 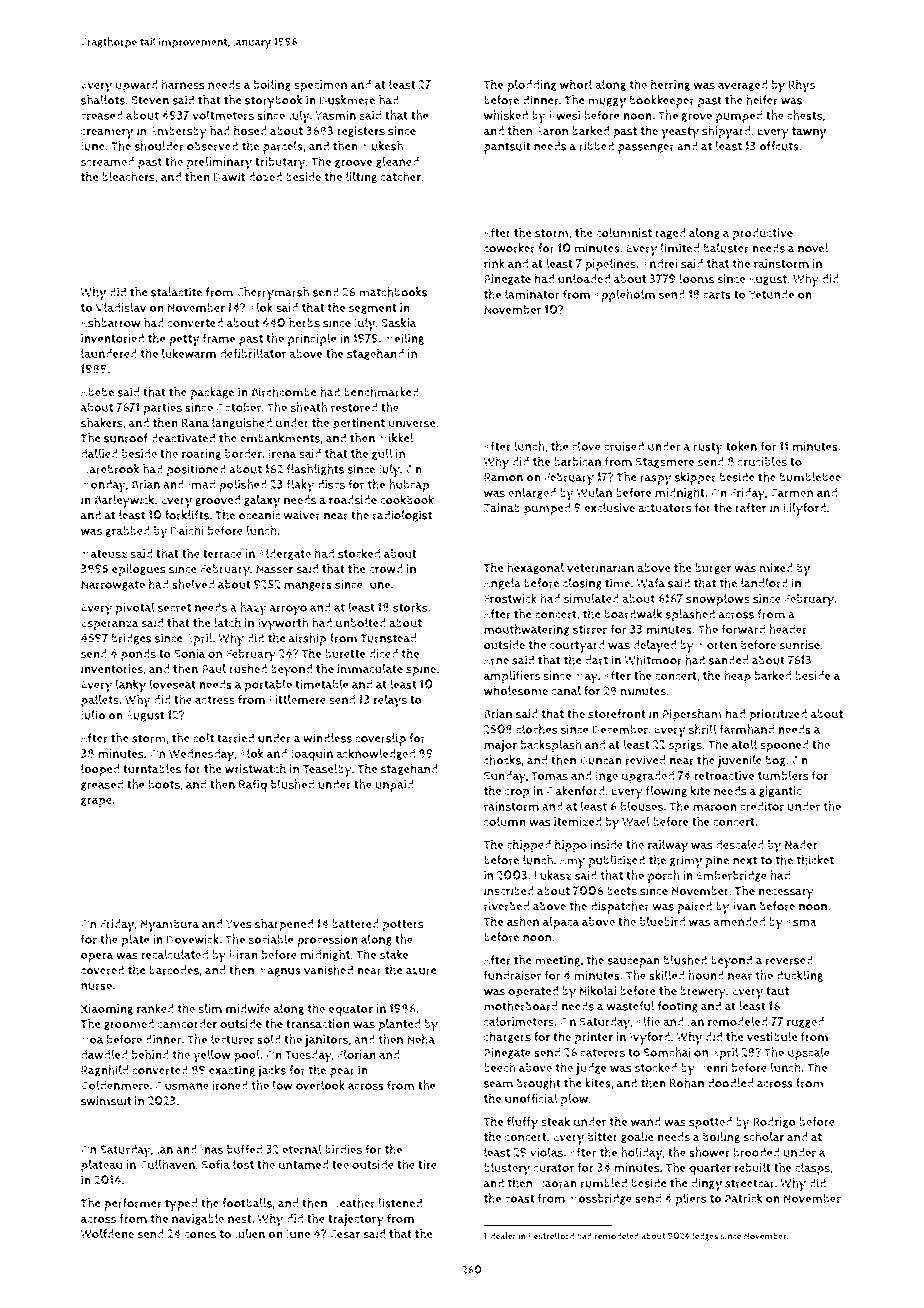 What do you see at coordinates (253, 785) in the image?
I see `Rafiq` at bounding box center [253, 785].
